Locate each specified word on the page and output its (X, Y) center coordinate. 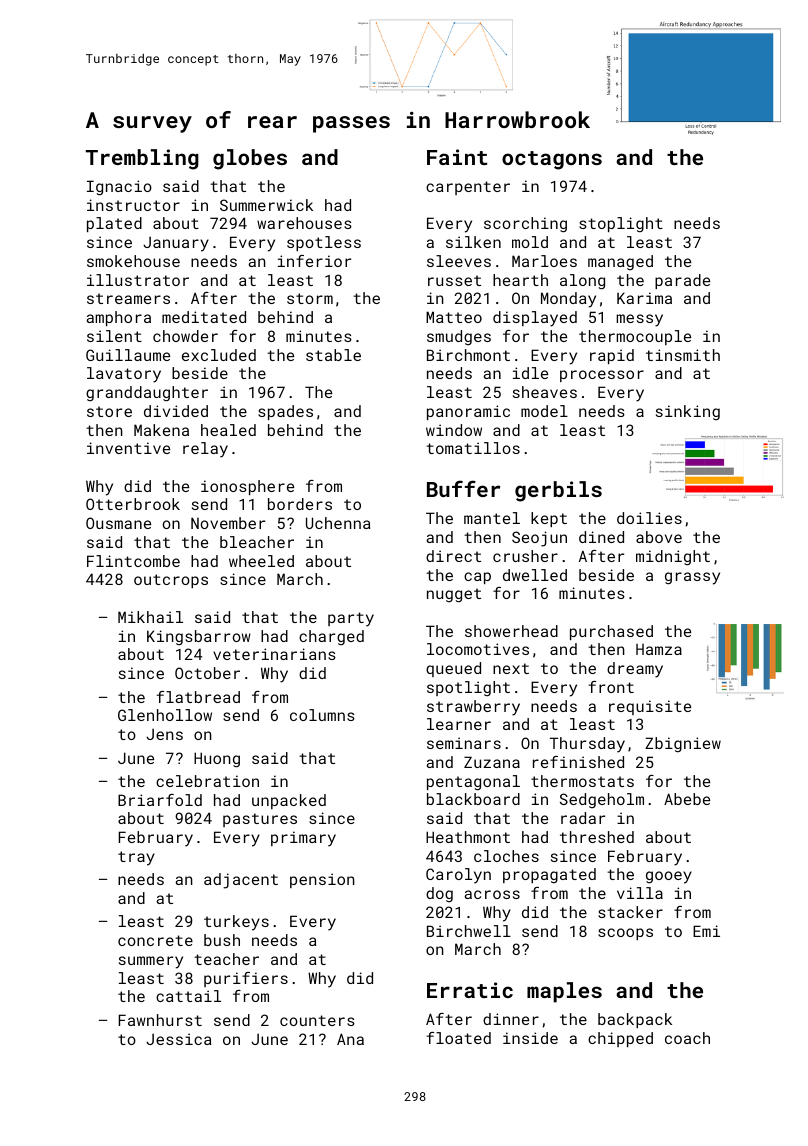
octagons (552, 160)
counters (317, 1020)
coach (687, 1038)
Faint (457, 157)
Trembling (142, 159)
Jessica (179, 1039)
